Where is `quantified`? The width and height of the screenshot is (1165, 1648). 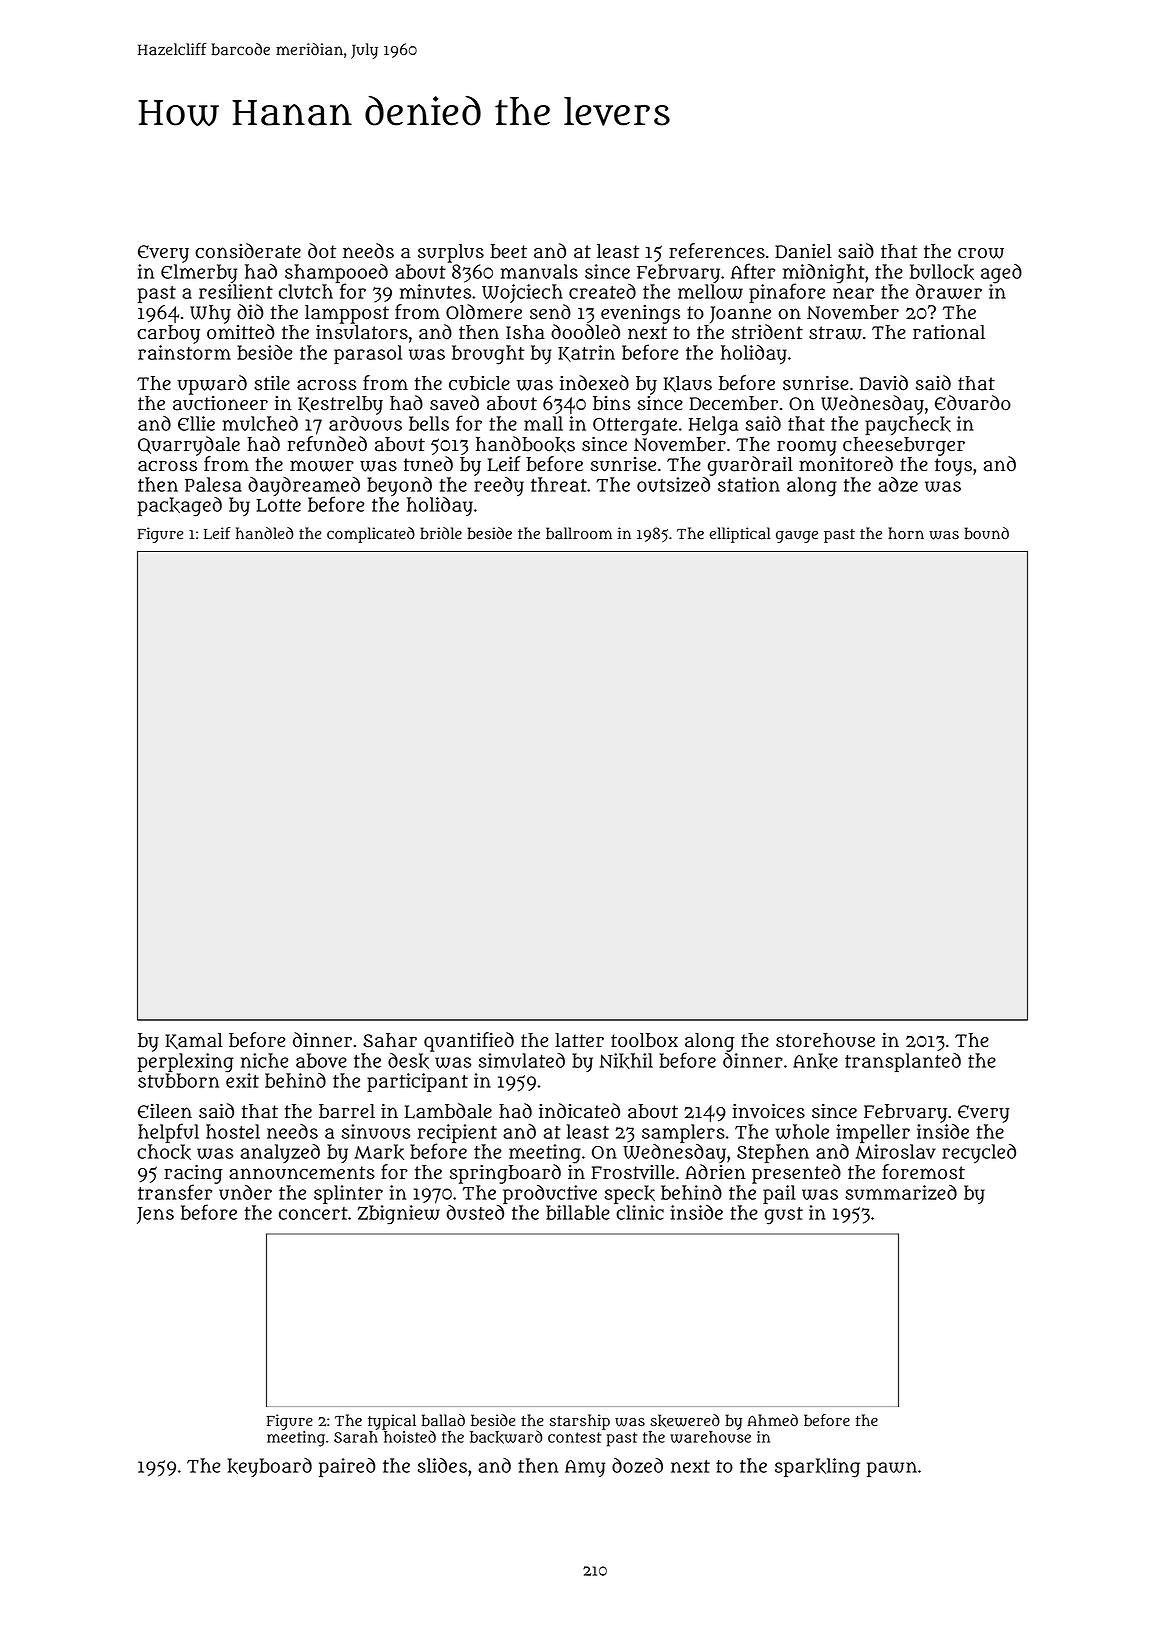 quantified is located at coordinates (469, 1042).
